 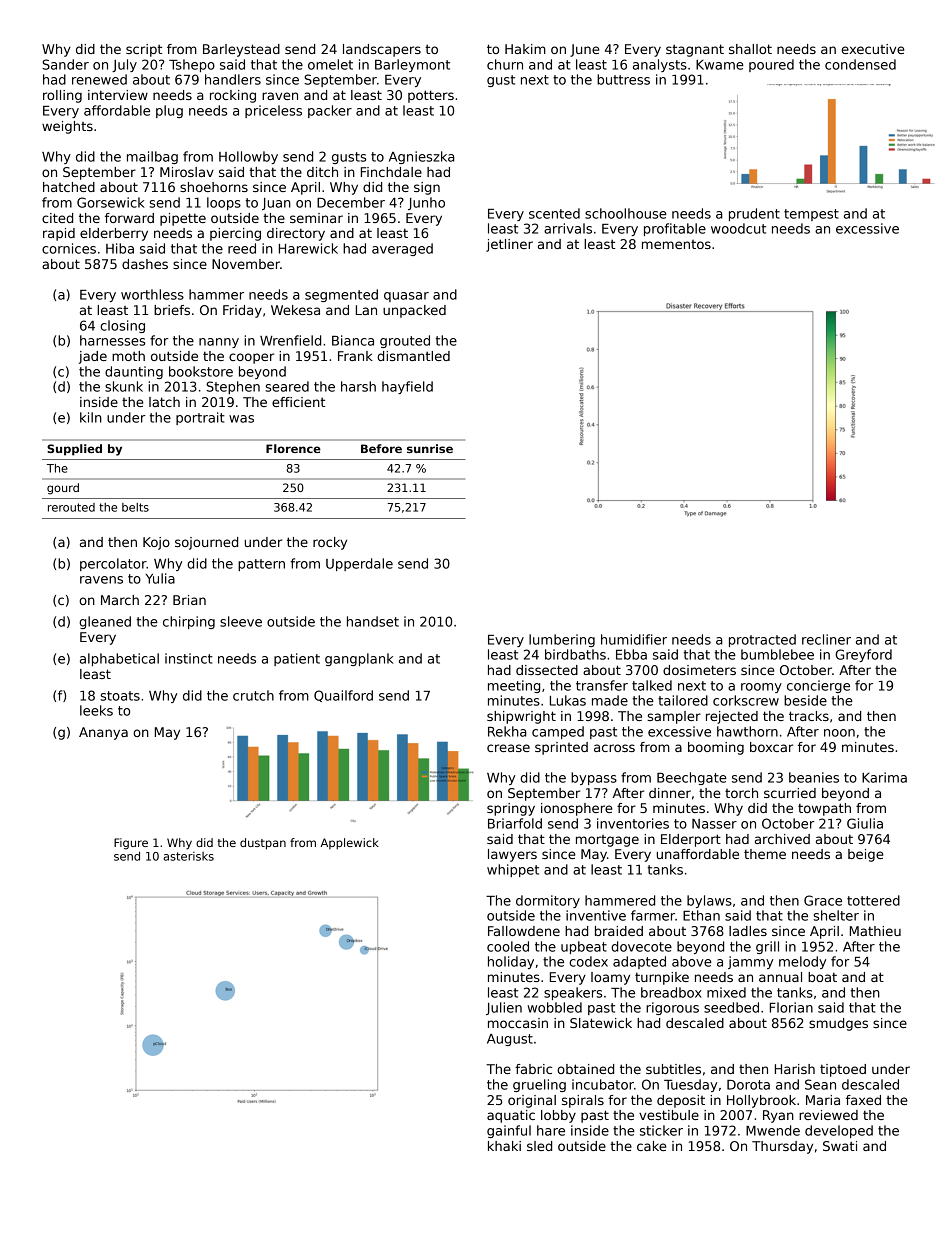 I want to click on tempest, so click(x=811, y=215).
